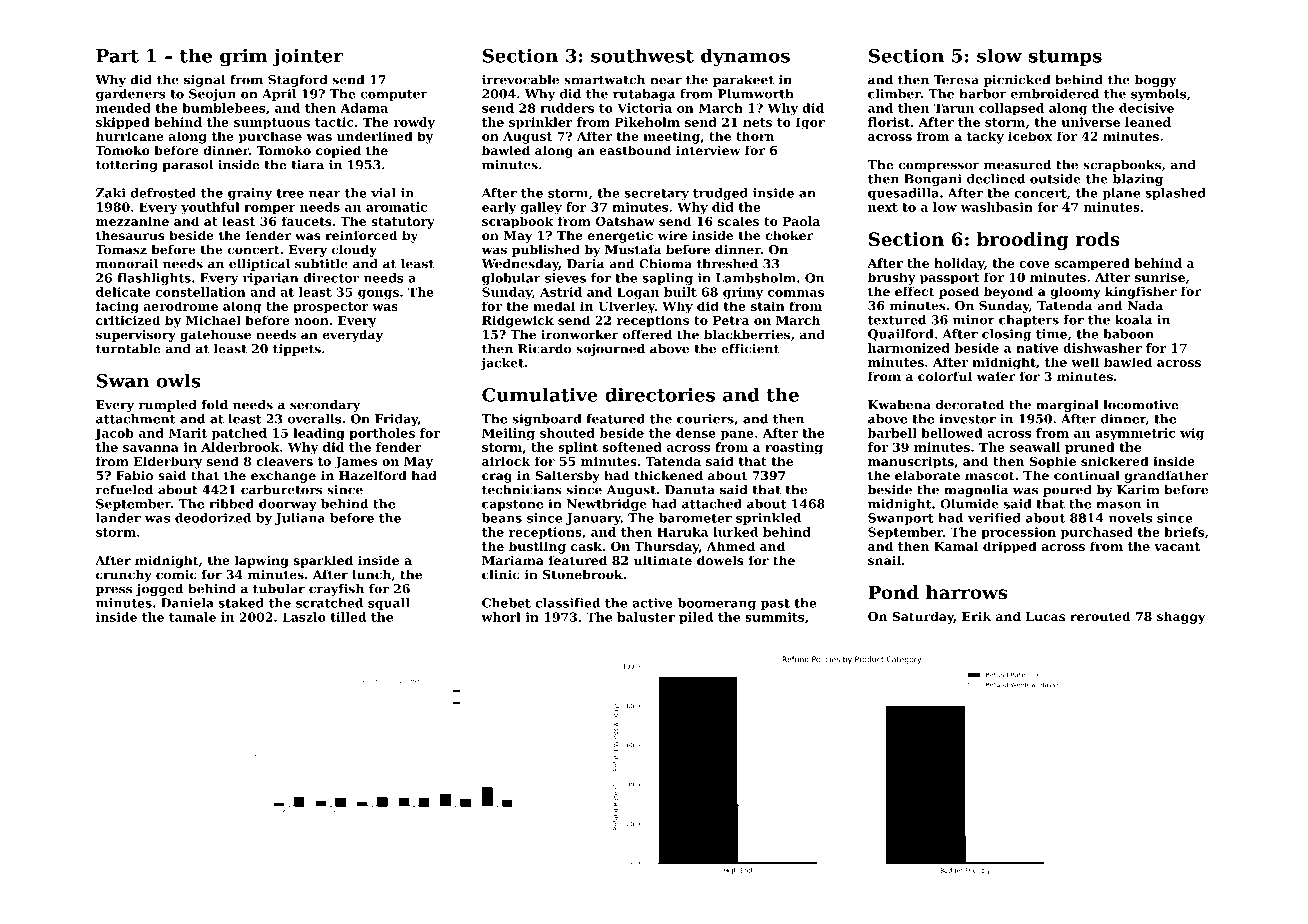 Image resolution: width=1308 pixels, height=924 pixels. What do you see at coordinates (745, 57) in the screenshot?
I see `dynamos` at bounding box center [745, 57].
